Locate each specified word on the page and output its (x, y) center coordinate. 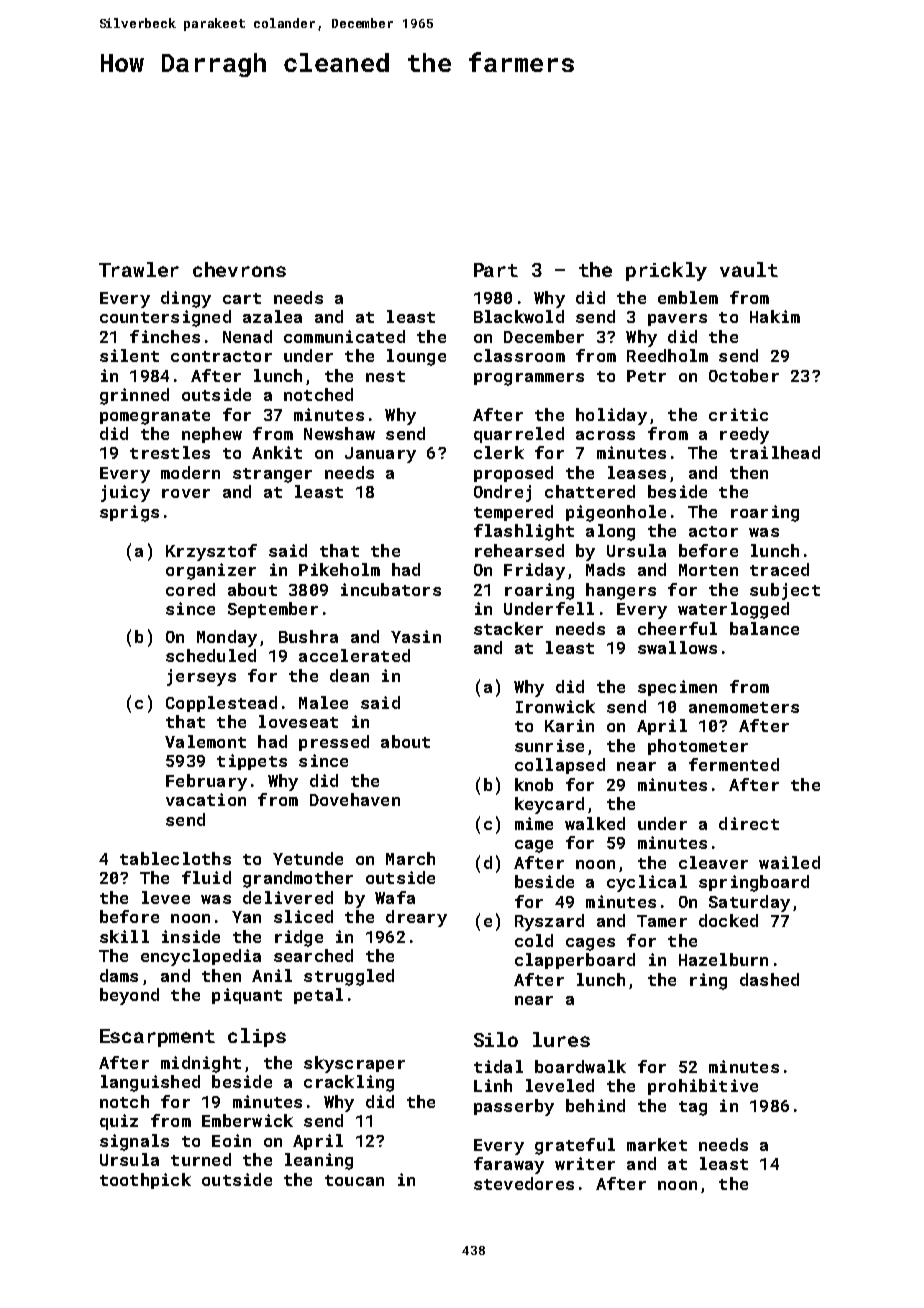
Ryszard (549, 922)
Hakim (775, 316)
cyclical (647, 883)
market (657, 1144)
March (410, 858)
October (744, 375)
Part (496, 270)
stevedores (524, 1183)
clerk (499, 452)
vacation (206, 799)
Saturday (749, 903)
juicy (125, 493)
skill (124, 936)
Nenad (247, 336)
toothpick (145, 1181)
